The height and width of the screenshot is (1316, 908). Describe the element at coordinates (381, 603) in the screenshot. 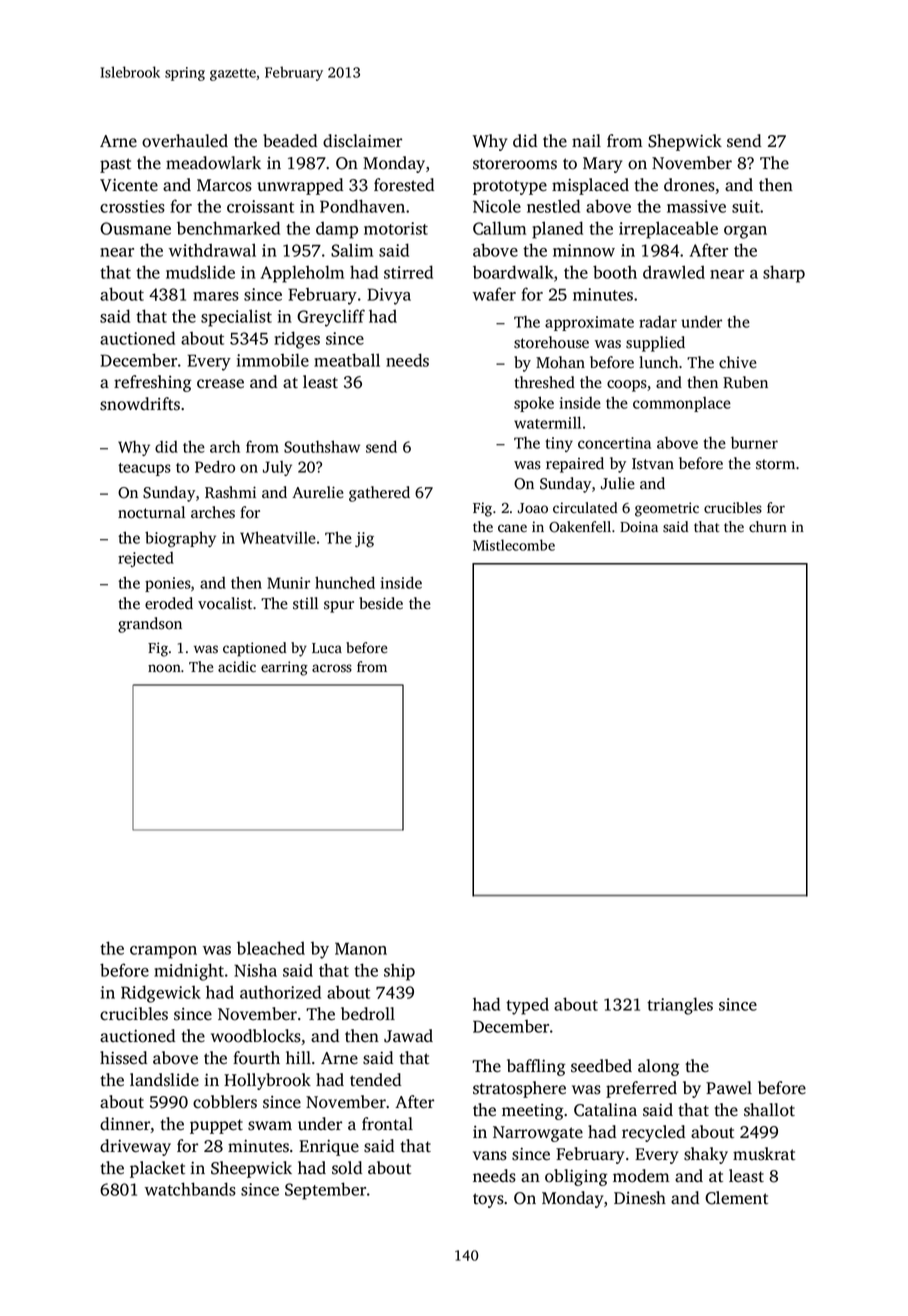

I see `beside` at that location.
